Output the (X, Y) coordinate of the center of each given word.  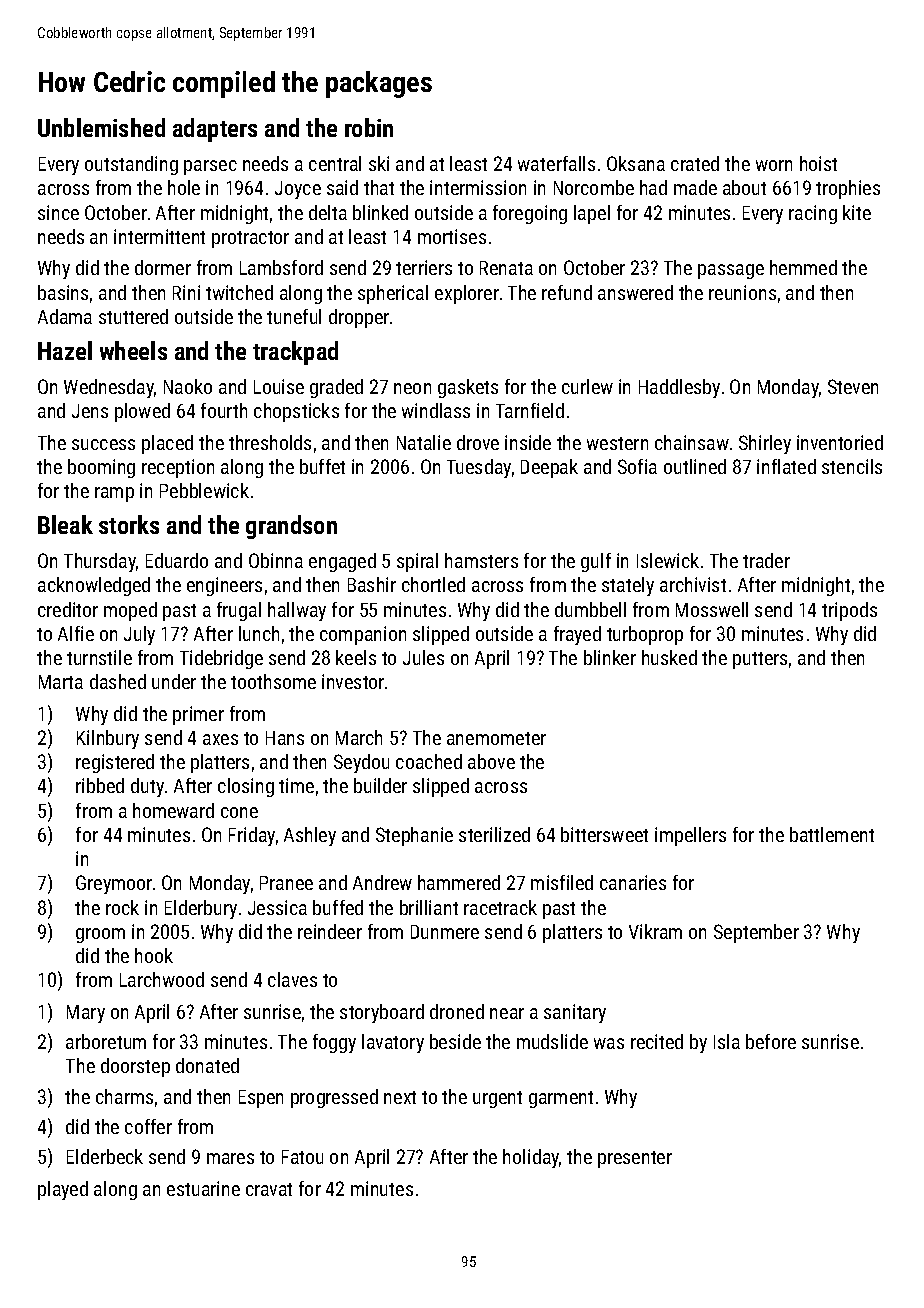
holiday (531, 1158)
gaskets (468, 388)
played (63, 1190)
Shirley (765, 444)
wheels (133, 350)
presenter (635, 1159)
